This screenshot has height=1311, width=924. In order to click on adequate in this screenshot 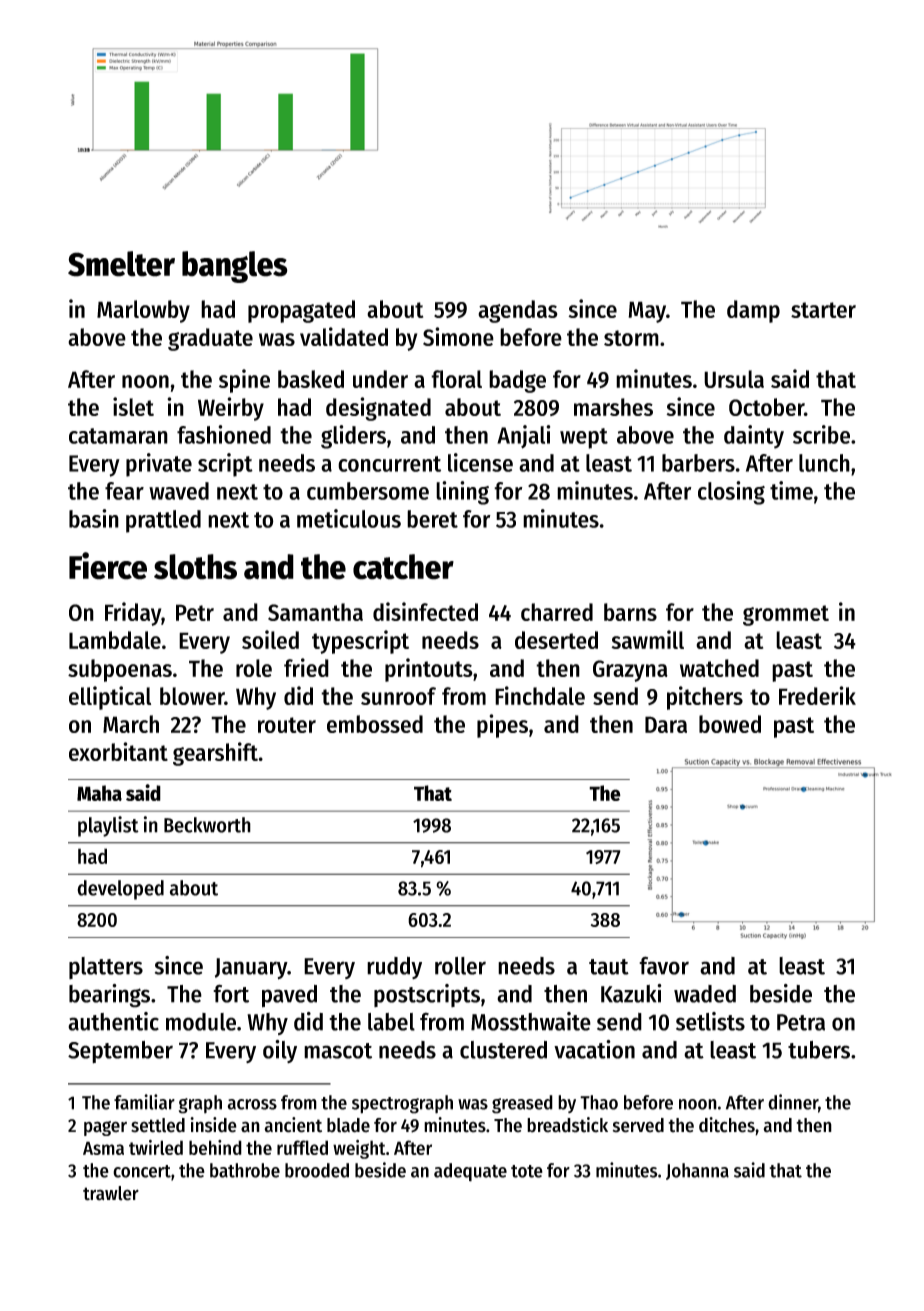, I will do `click(470, 1172)`.
